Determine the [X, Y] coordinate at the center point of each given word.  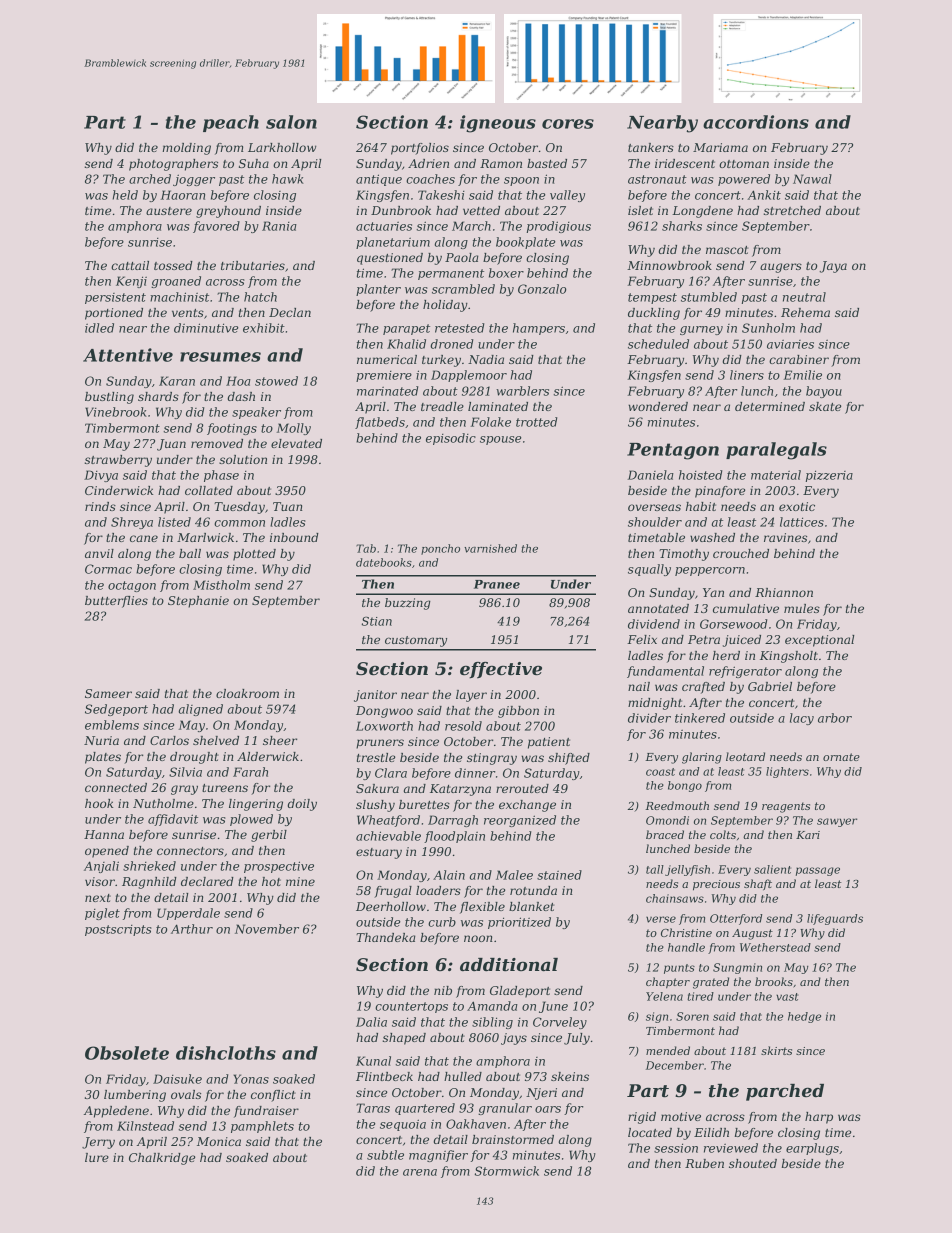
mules [802, 608]
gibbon [518, 712]
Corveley [560, 1023]
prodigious [559, 227]
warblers [522, 391]
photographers [173, 165]
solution [243, 459]
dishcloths [226, 1053]
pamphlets [262, 1127]
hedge [804, 1017]
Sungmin [737, 968]
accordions [756, 122]
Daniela [651, 475]
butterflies [116, 602]
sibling [492, 1023]
